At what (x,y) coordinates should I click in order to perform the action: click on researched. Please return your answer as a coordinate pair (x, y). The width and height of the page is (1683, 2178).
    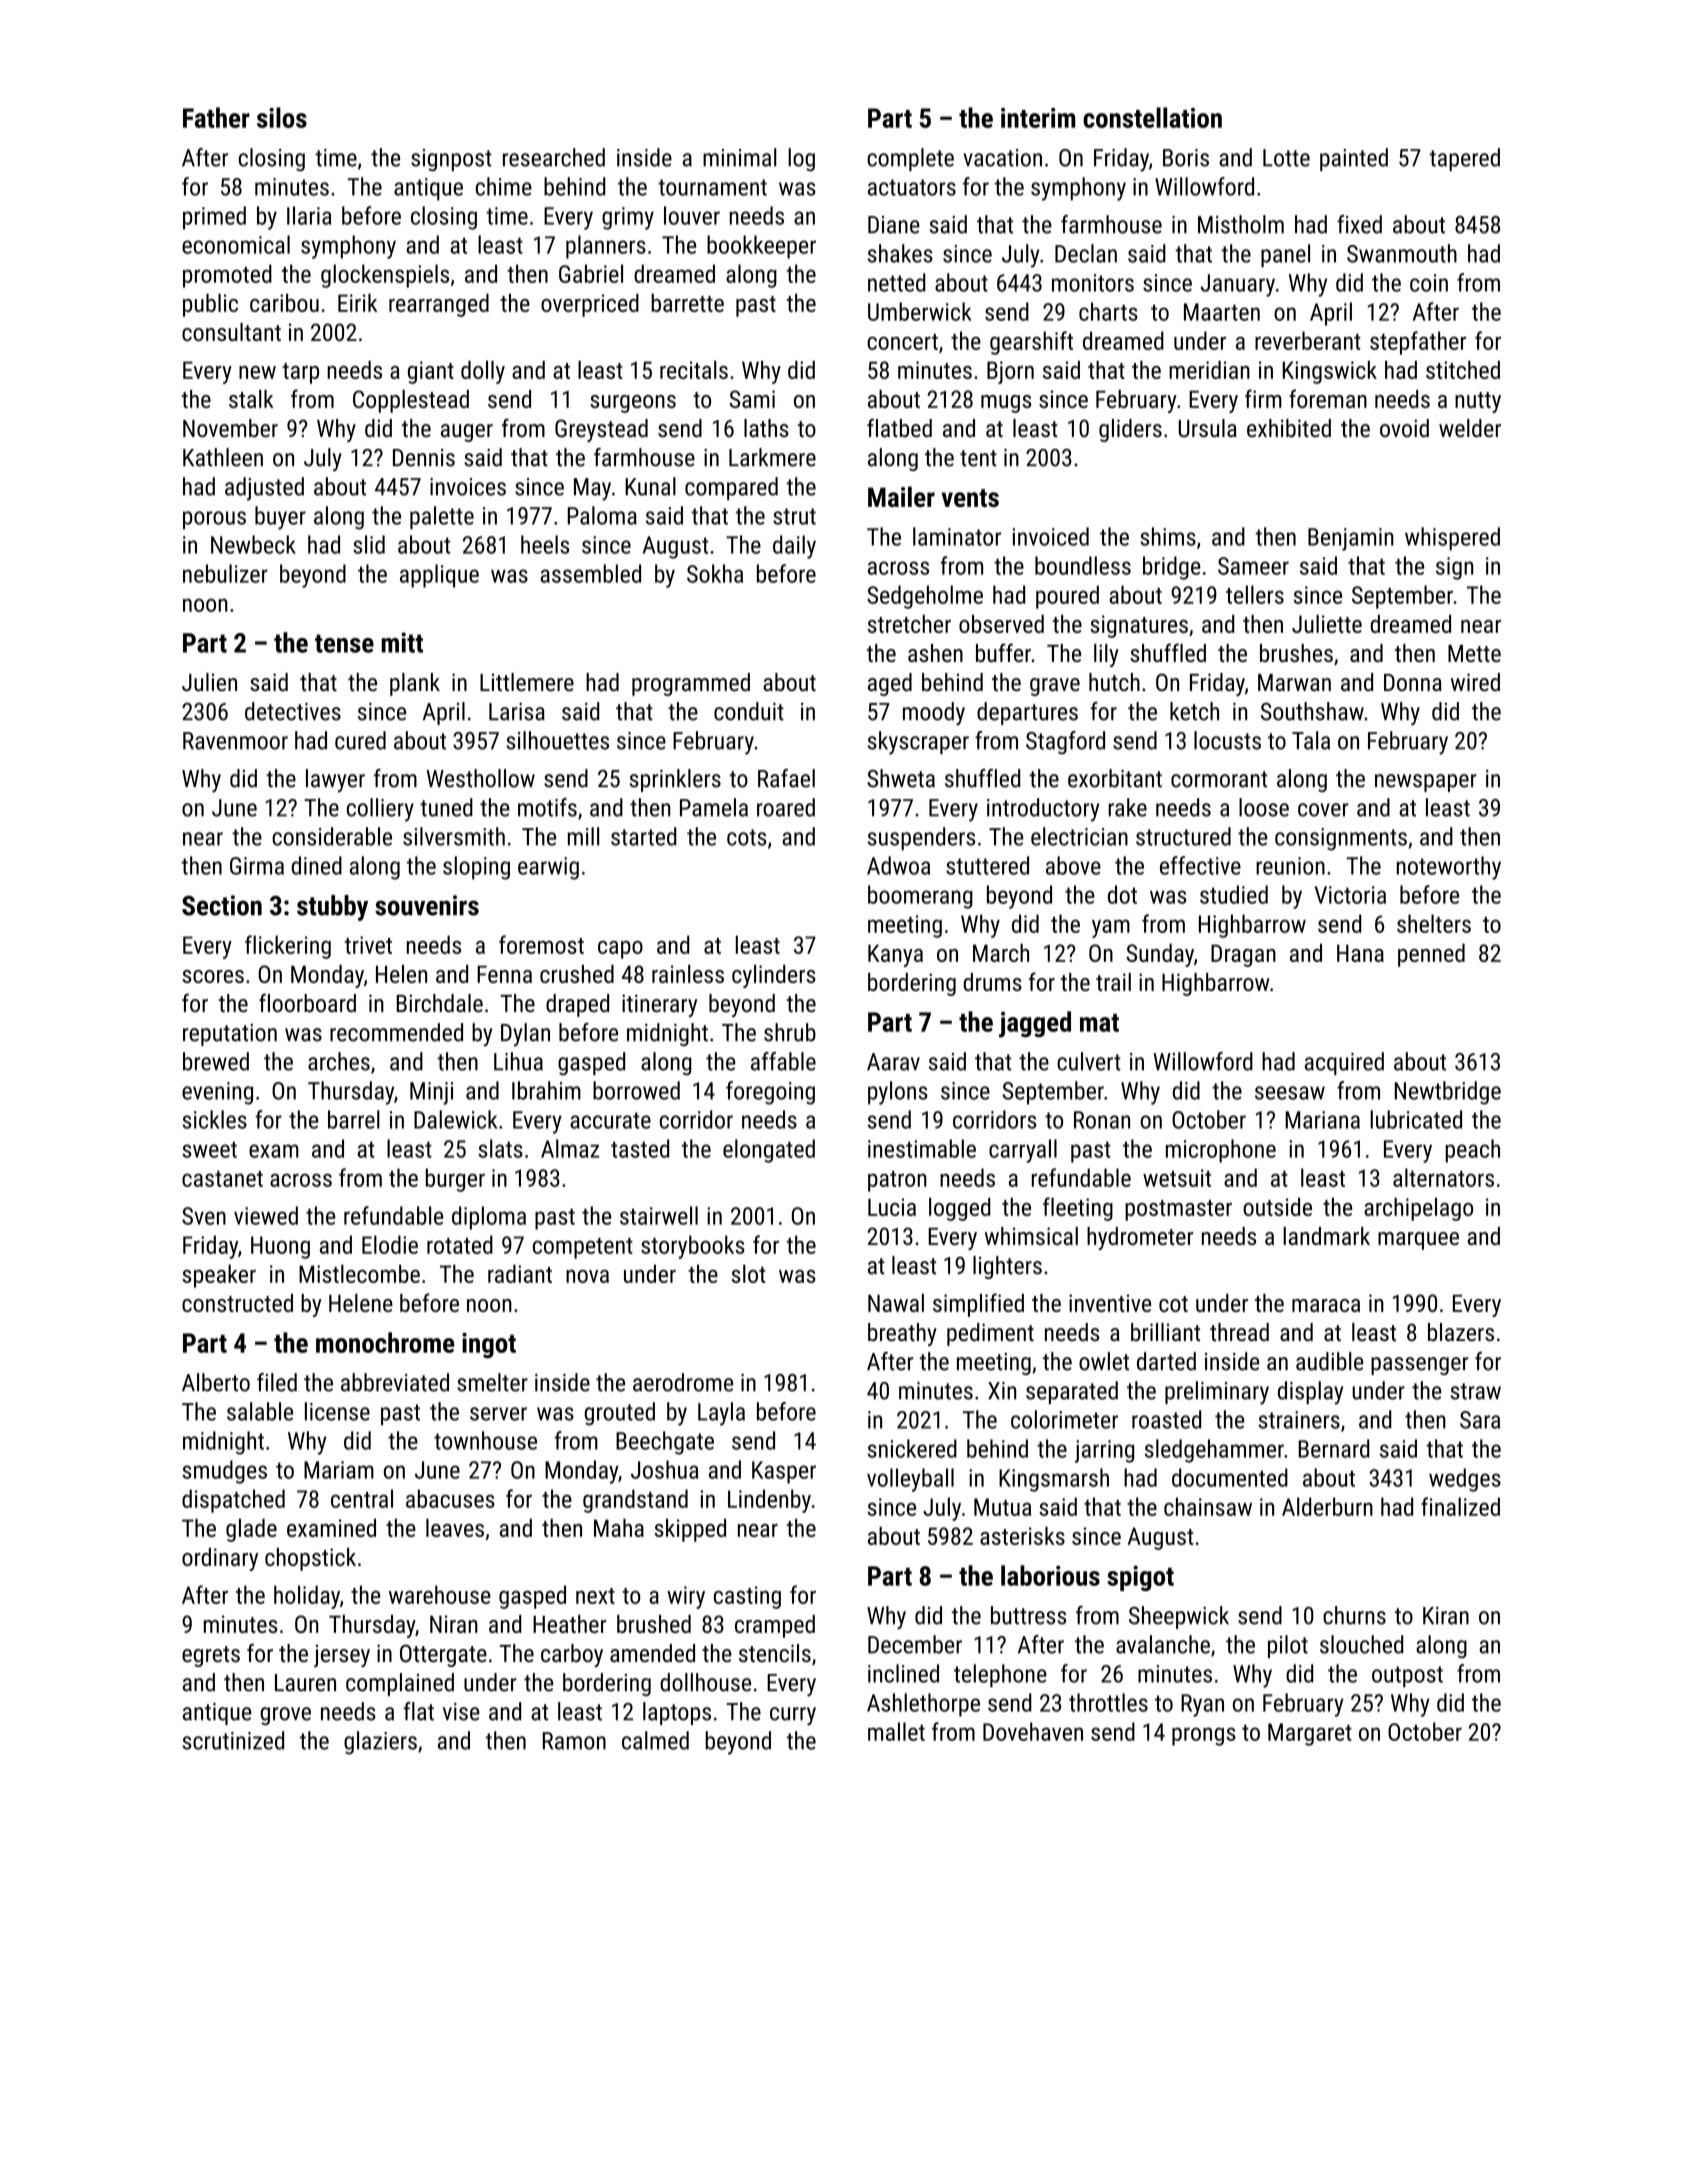
    Looking at the image, I should click on (554, 157).
